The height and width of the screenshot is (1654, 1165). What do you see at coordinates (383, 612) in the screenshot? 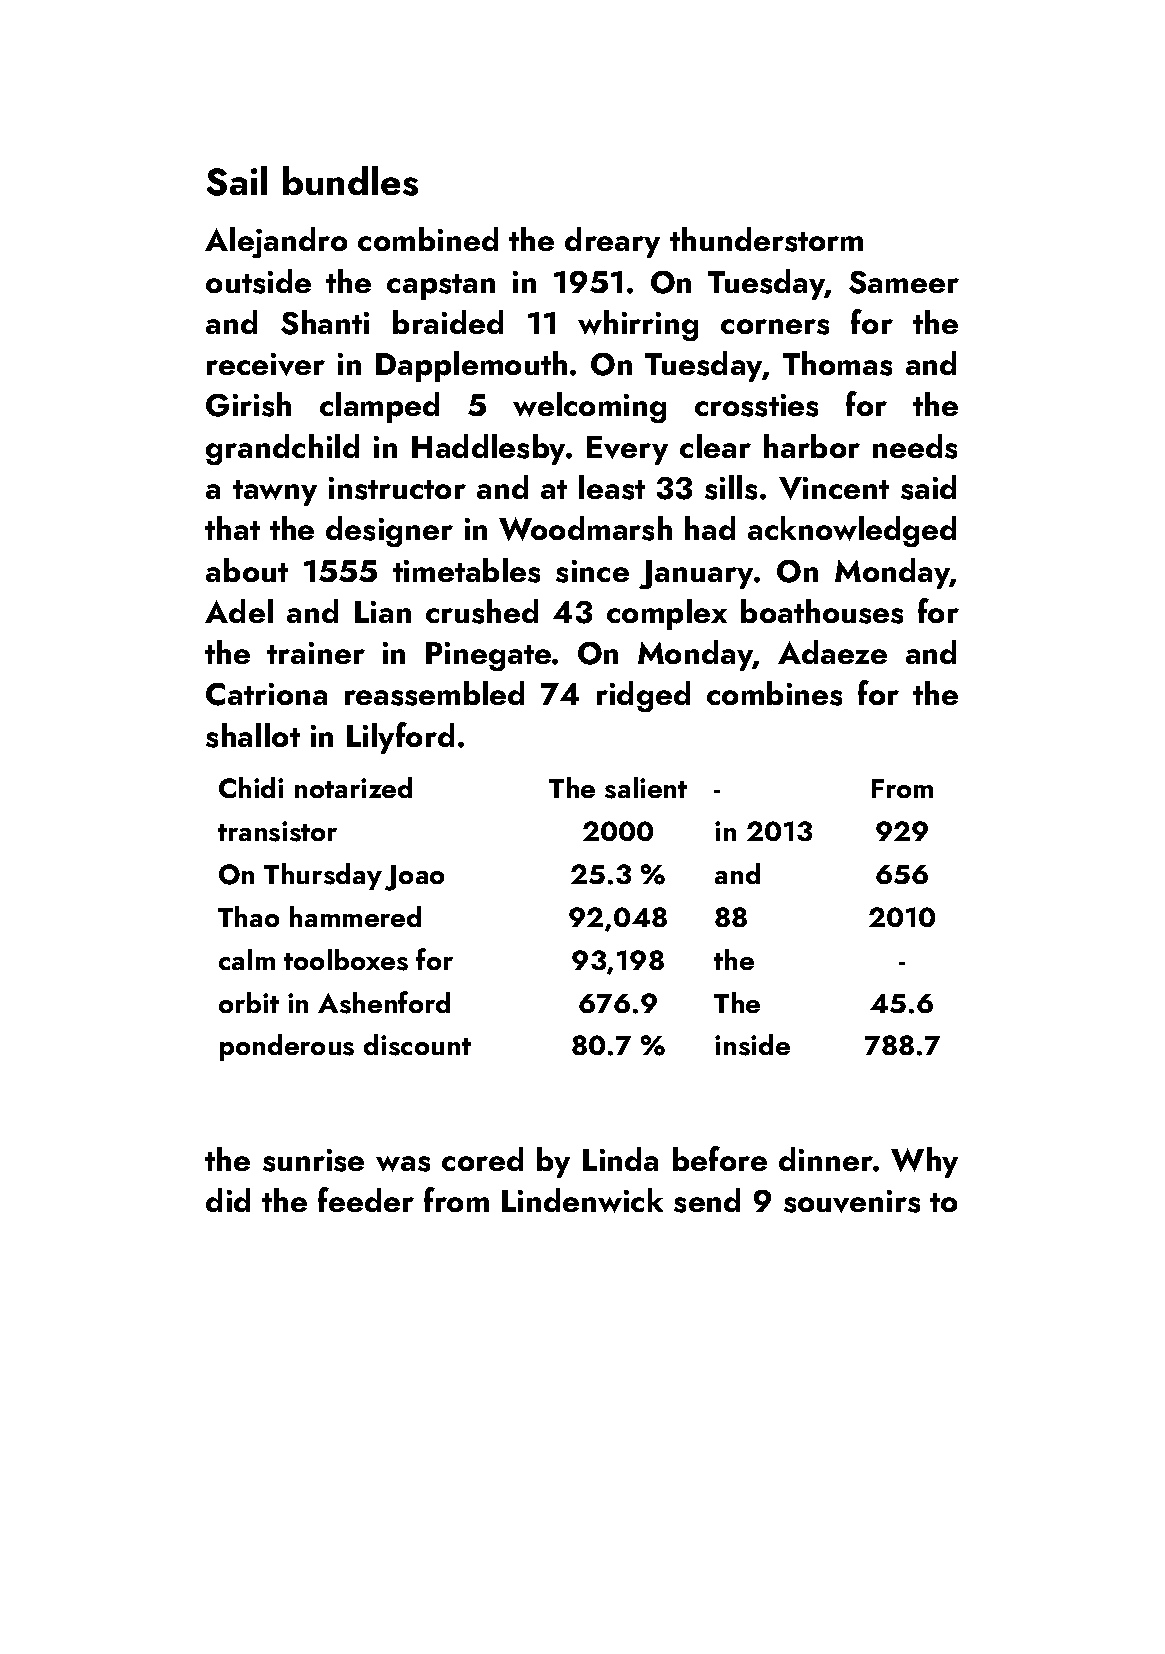
I see `Lian` at bounding box center [383, 612].
